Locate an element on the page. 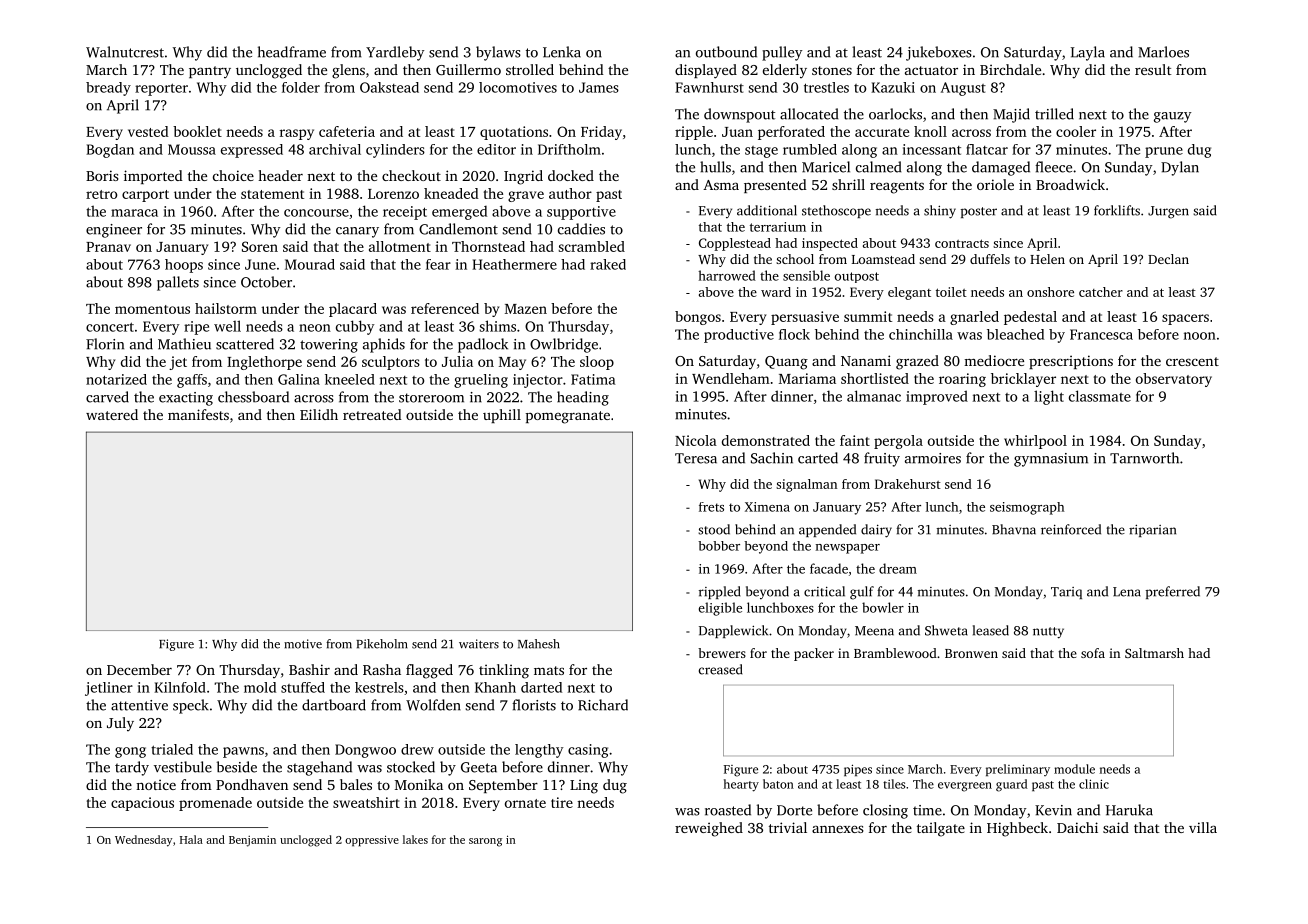 The width and height of the image is (1308, 924). caddies is located at coordinates (581, 229).
